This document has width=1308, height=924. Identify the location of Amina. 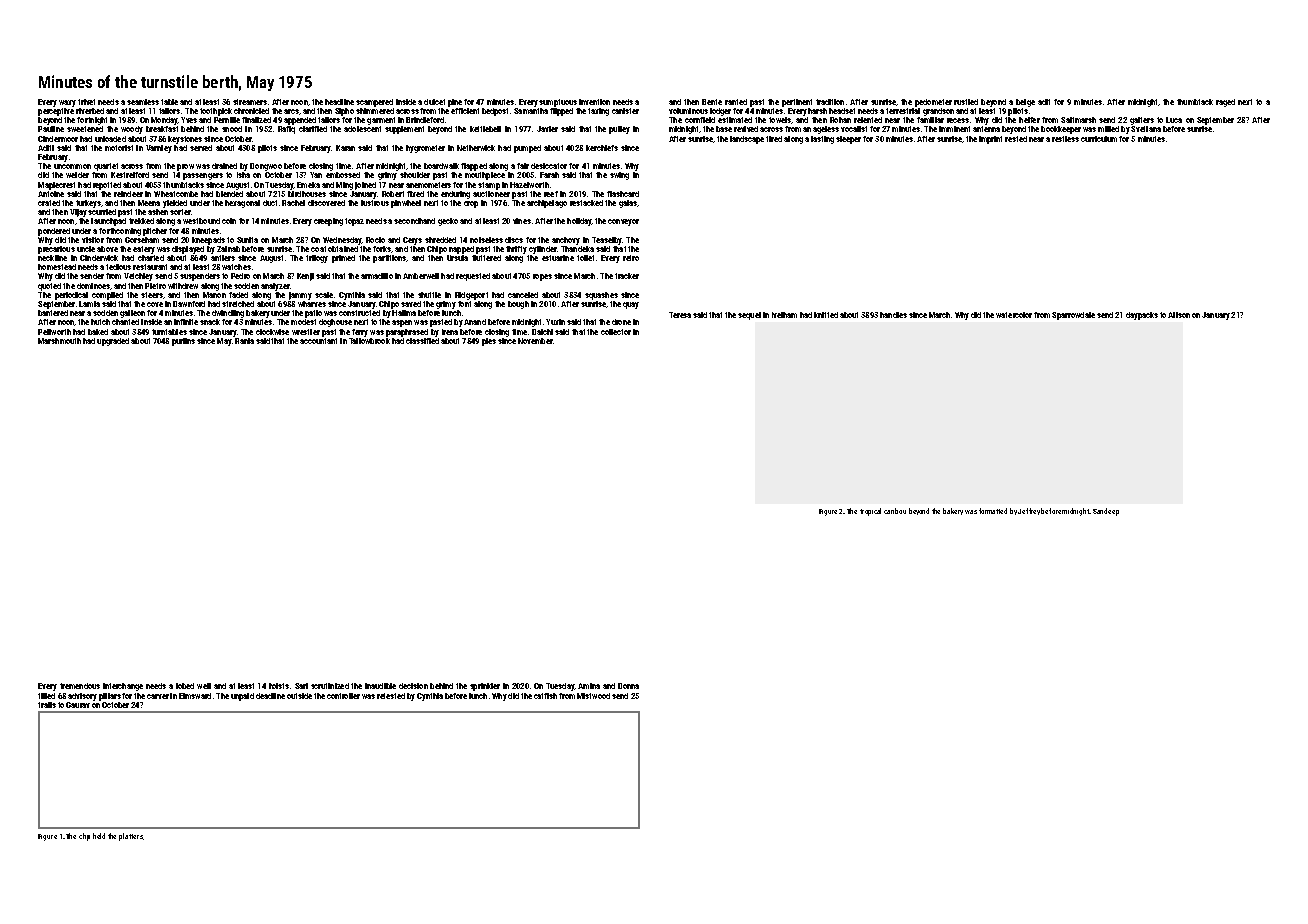
(589, 686).
